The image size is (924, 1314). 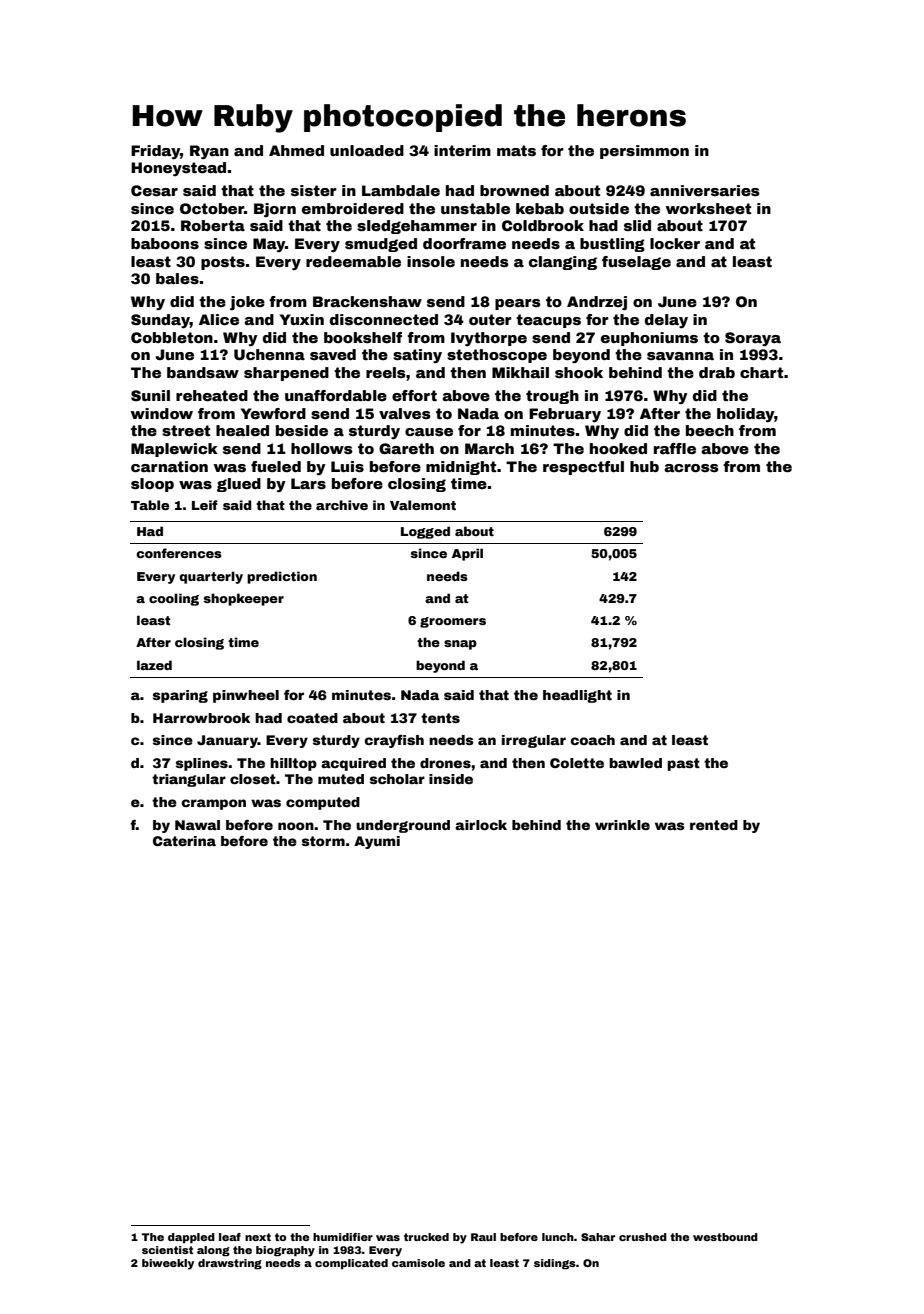 I want to click on groomers, so click(x=453, y=622).
